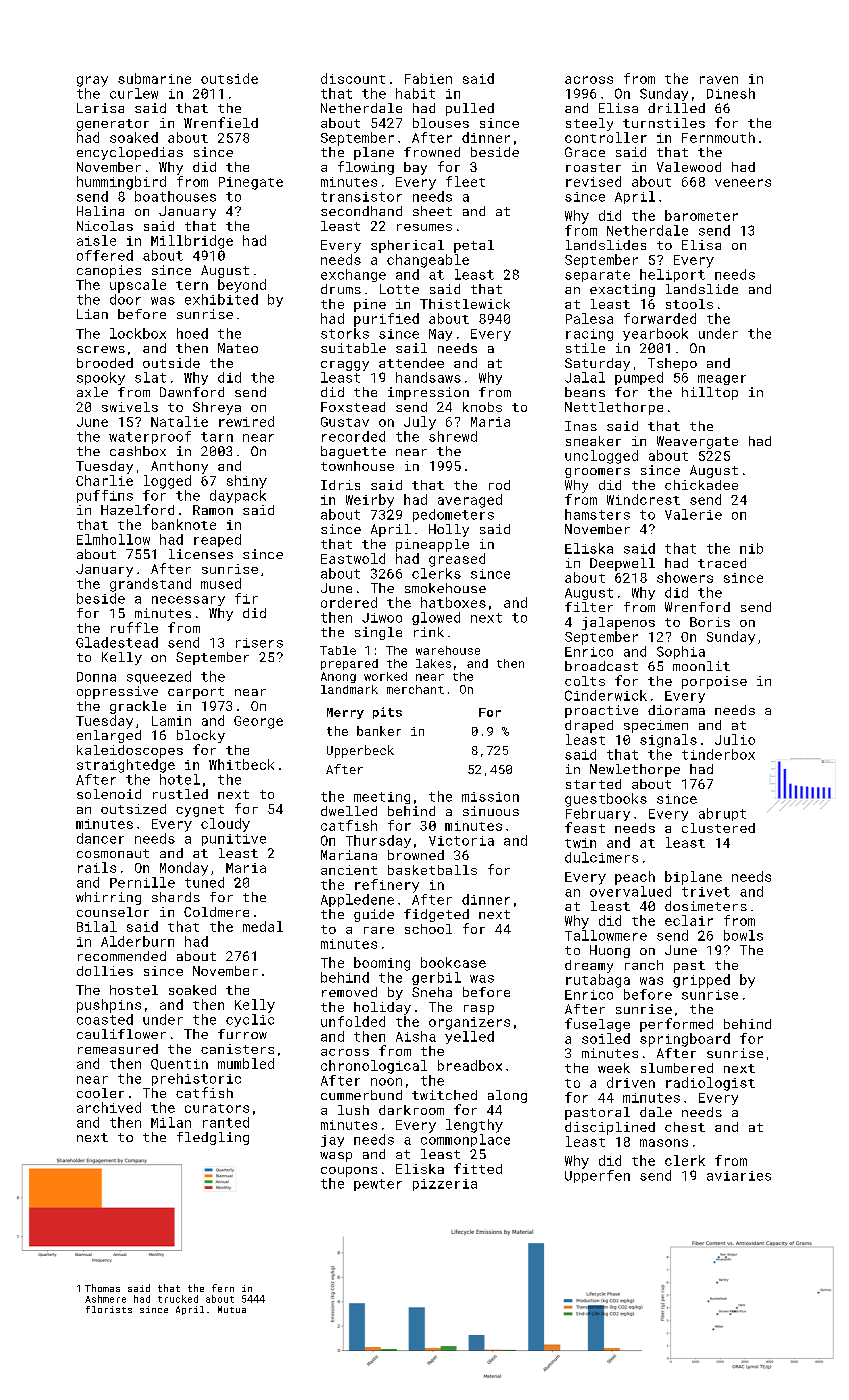  I want to click on oppressive, so click(117, 692).
